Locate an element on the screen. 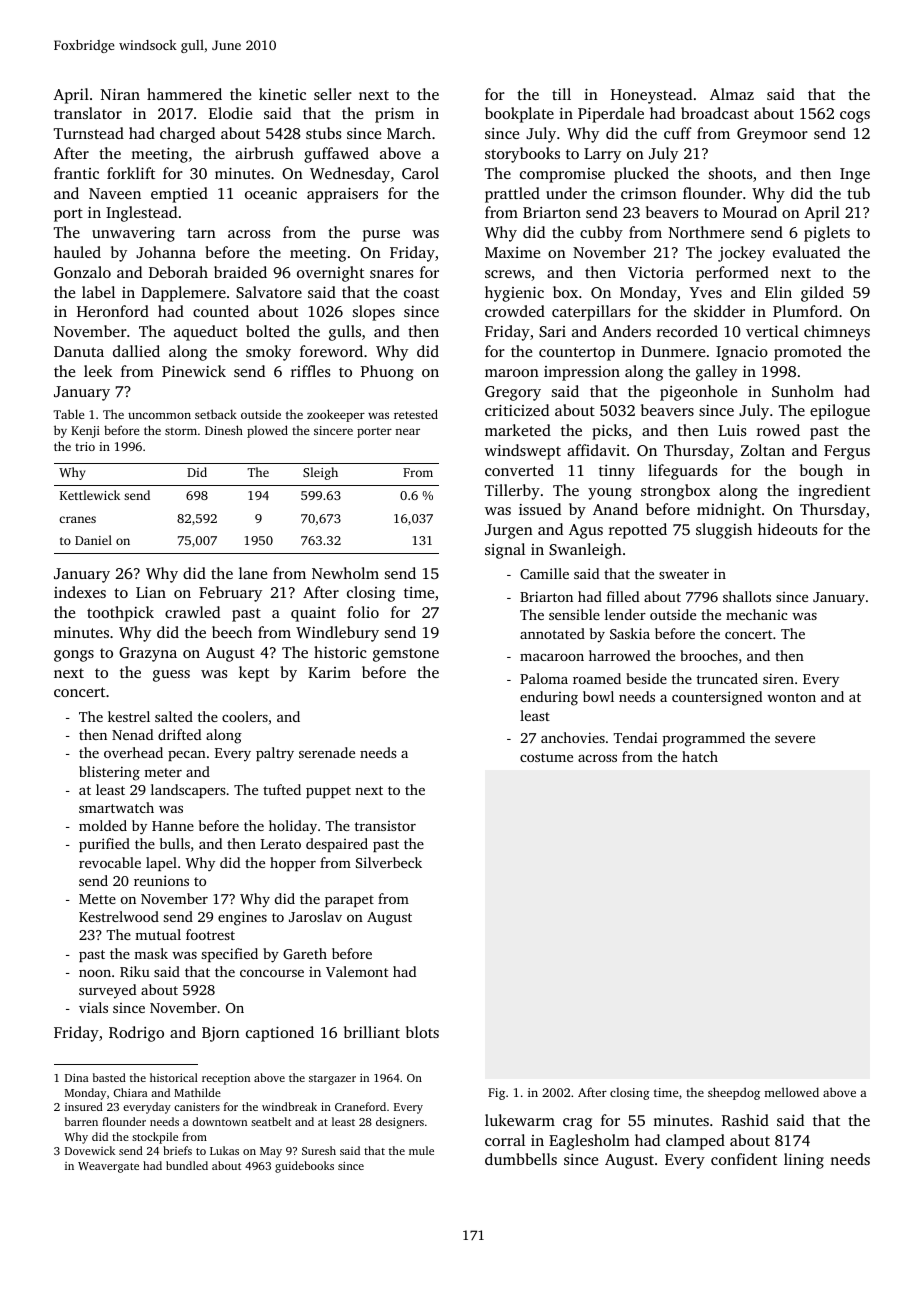 This screenshot has height=1311, width=924. issued is located at coordinates (540, 509).
